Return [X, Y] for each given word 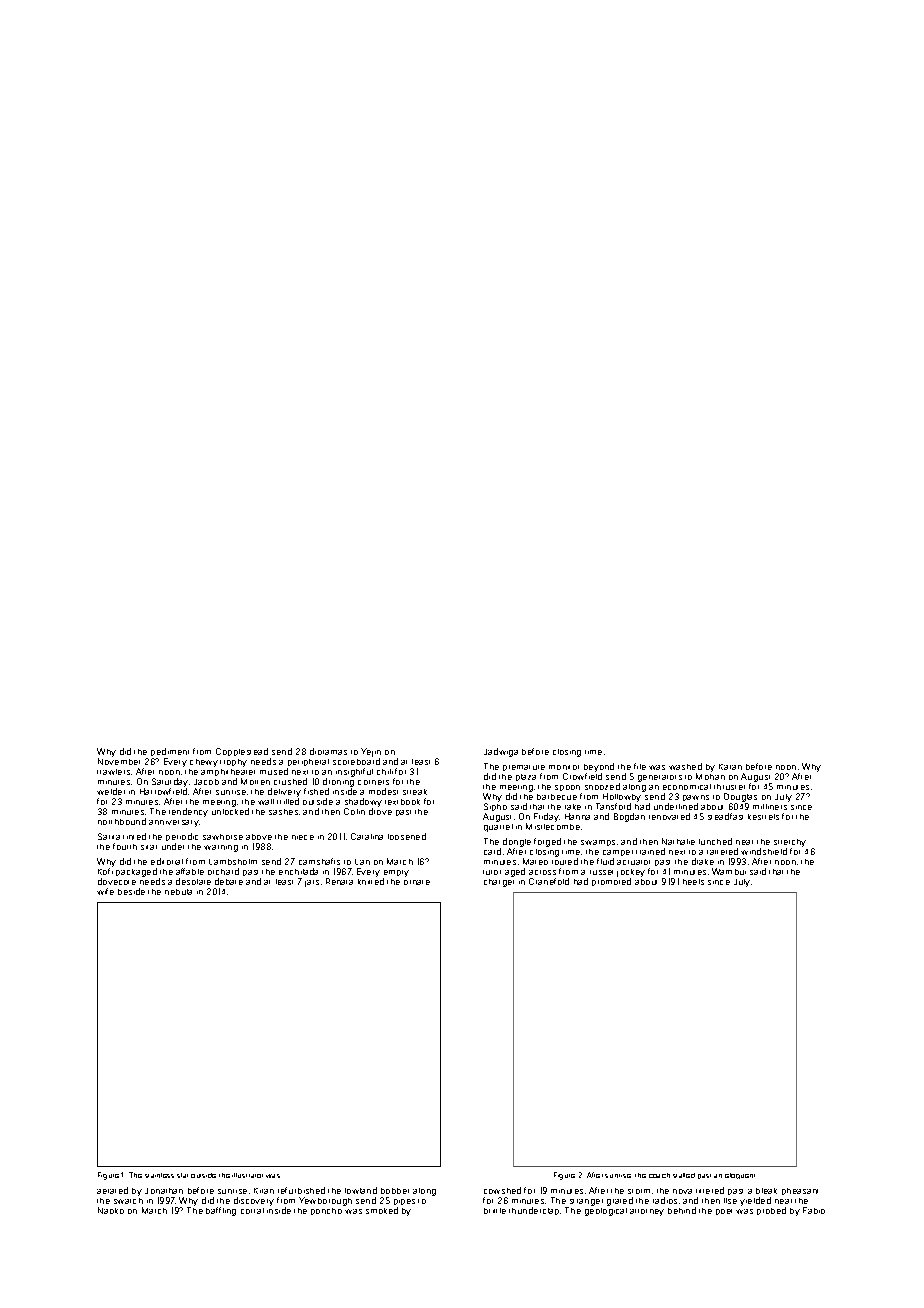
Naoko [111, 1210]
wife [105, 891]
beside [131, 891]
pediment [170, 752]
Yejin [371, 752]
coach [659, 1175]
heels [693, 882]
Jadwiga [501, 752]
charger [499, 883]
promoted [611, 882]
